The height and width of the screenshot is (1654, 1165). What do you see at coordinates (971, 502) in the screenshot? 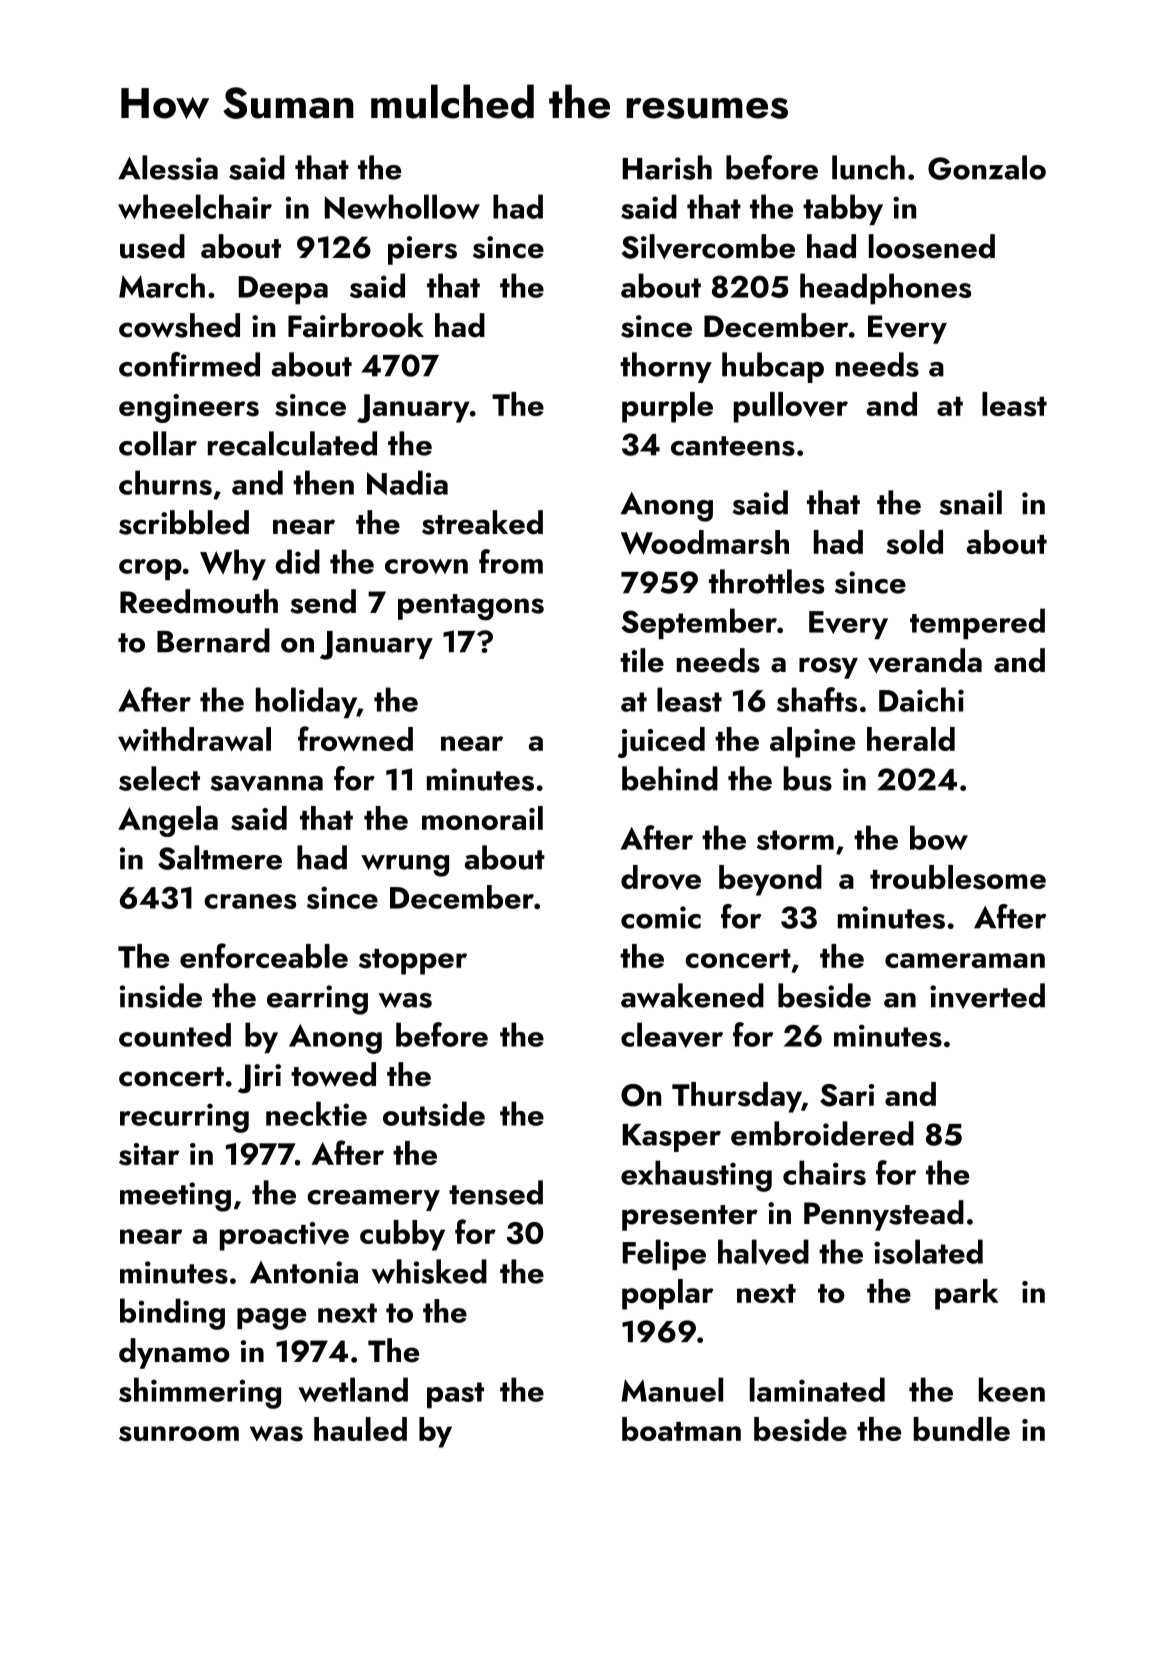
I see `snail` at bounding box center [971, 502].
